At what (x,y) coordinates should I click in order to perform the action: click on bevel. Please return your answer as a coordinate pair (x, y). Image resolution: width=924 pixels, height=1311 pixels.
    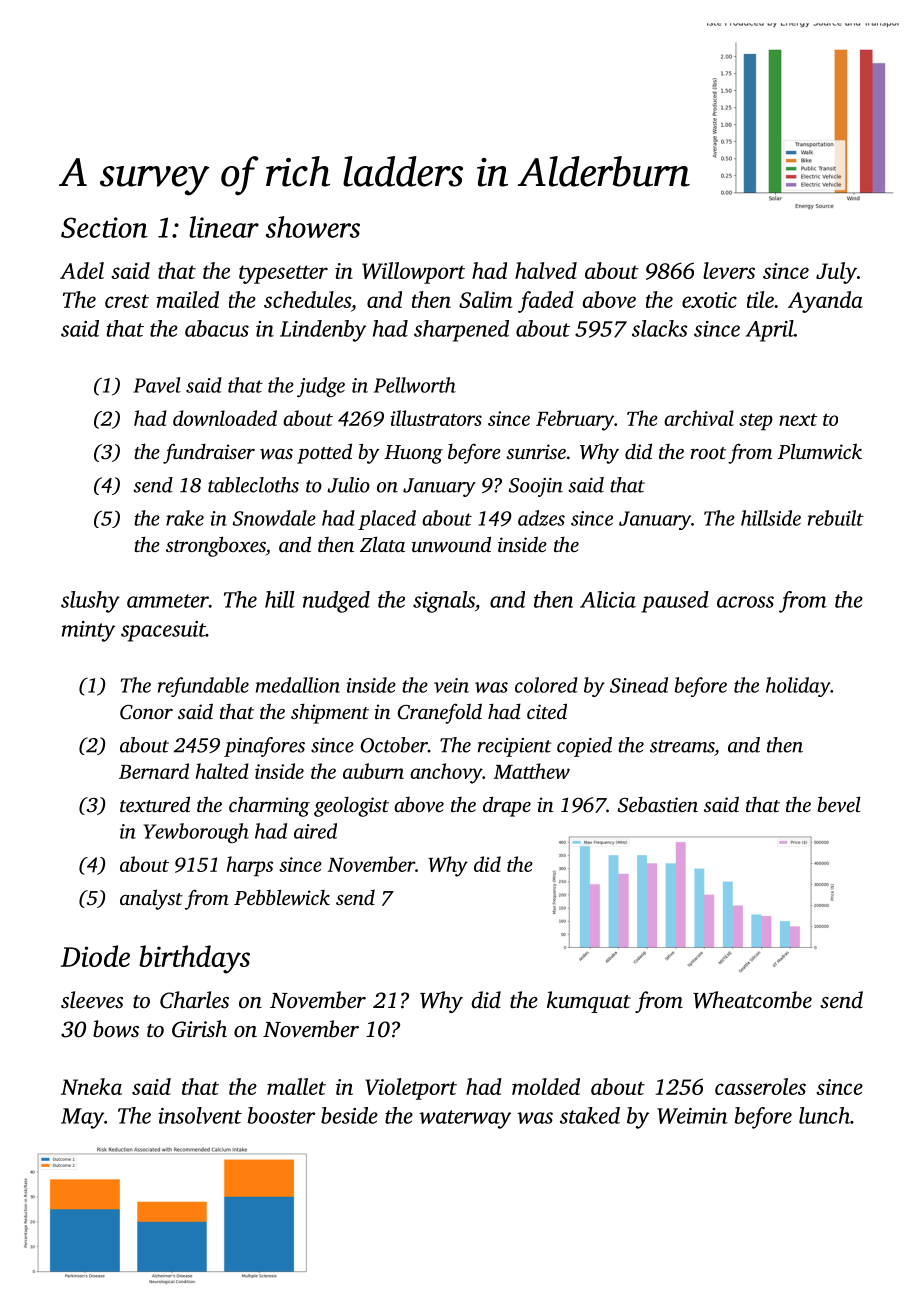
    Looking at the image, I should click on (839, 804).
